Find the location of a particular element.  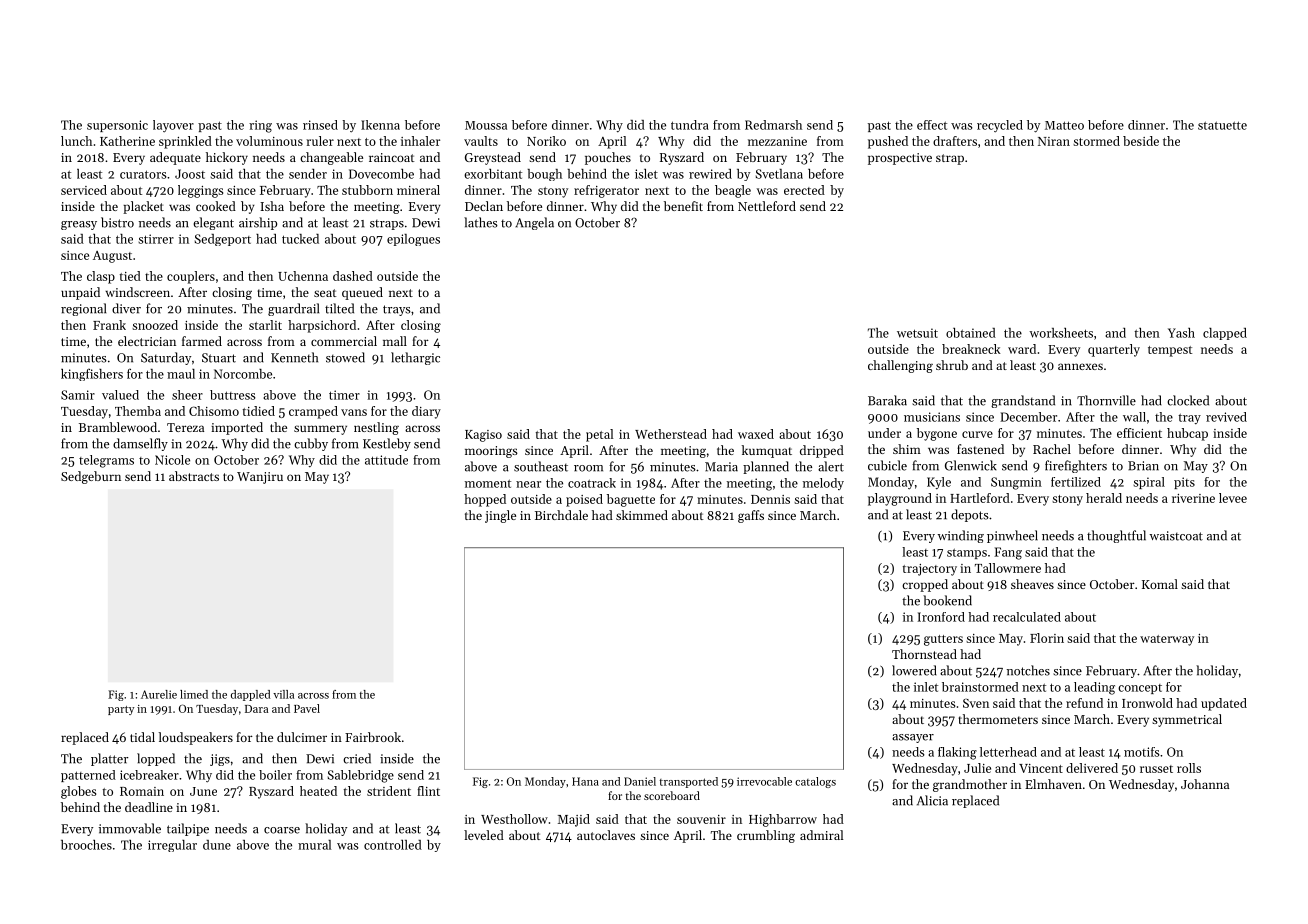

clocked is located at coordinates (1188, 400).
